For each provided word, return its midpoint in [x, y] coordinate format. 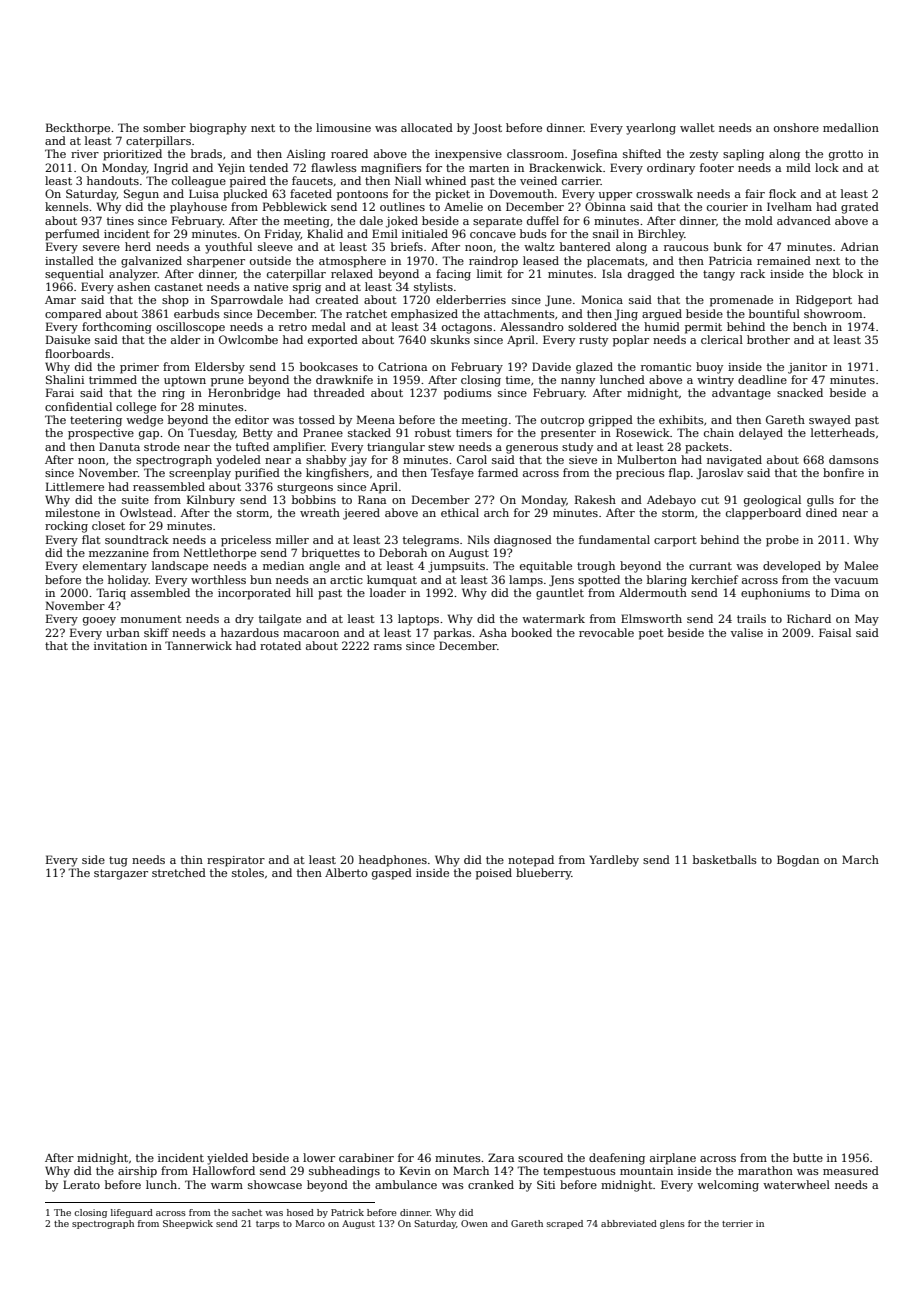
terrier [737, 1223]
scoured [540, 1157]
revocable [606, 632]
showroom [833, 313]
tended [268, 167]
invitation [120, 646]
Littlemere [75, 486]
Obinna [605, 206]
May [867, 620]
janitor [807, 368]
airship [137, 1172]
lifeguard [132, 1213]
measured [851, 1170]
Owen [474, 1223]
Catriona [402, 366]
